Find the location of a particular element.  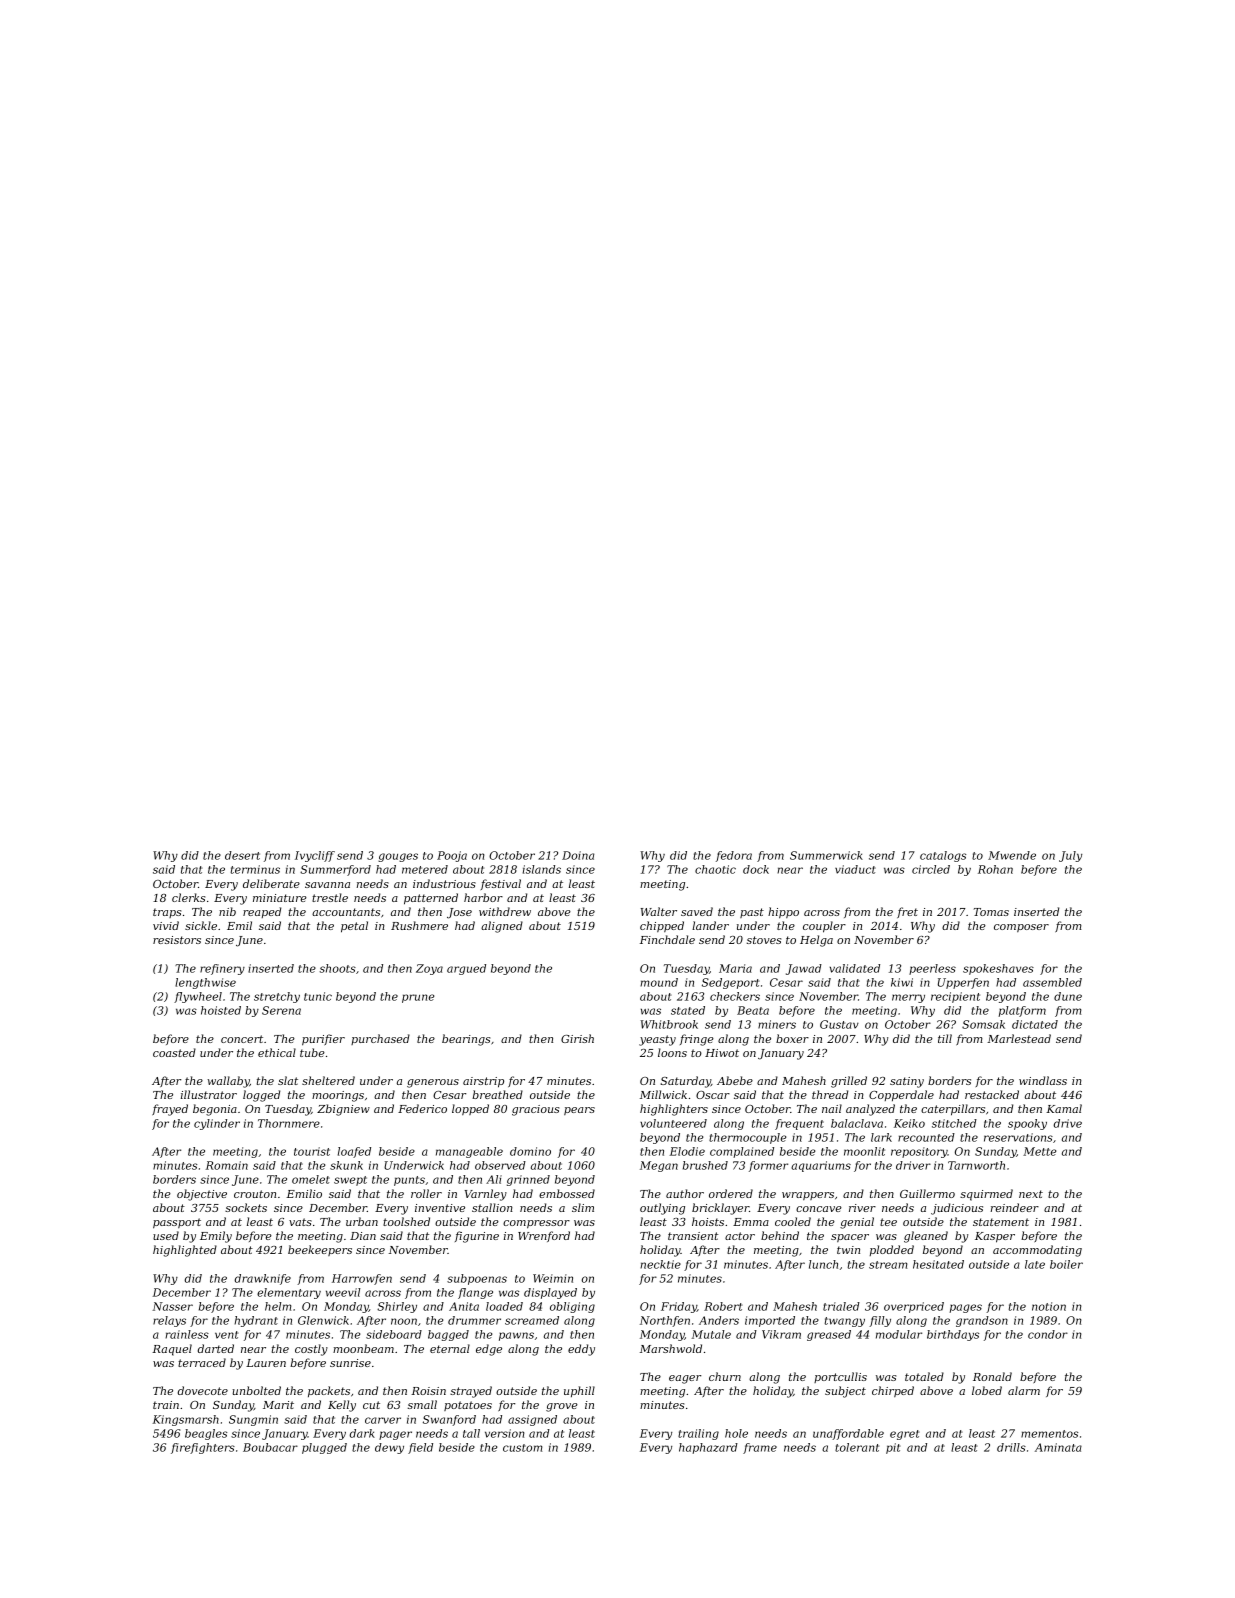

Guillermo is located at coordinates (927, 1193).
